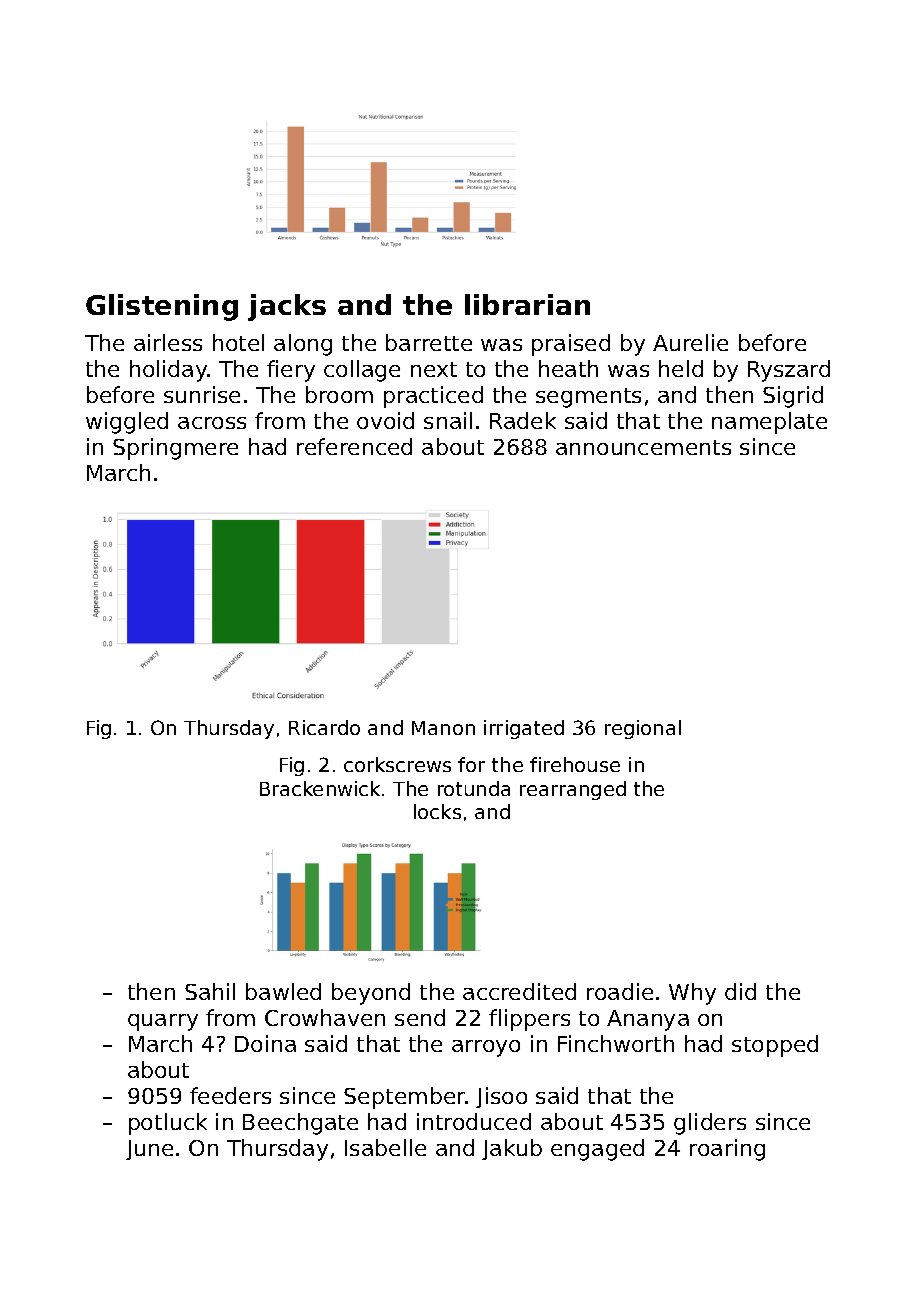  I want to click on Aurelie, so click(690, 342).
